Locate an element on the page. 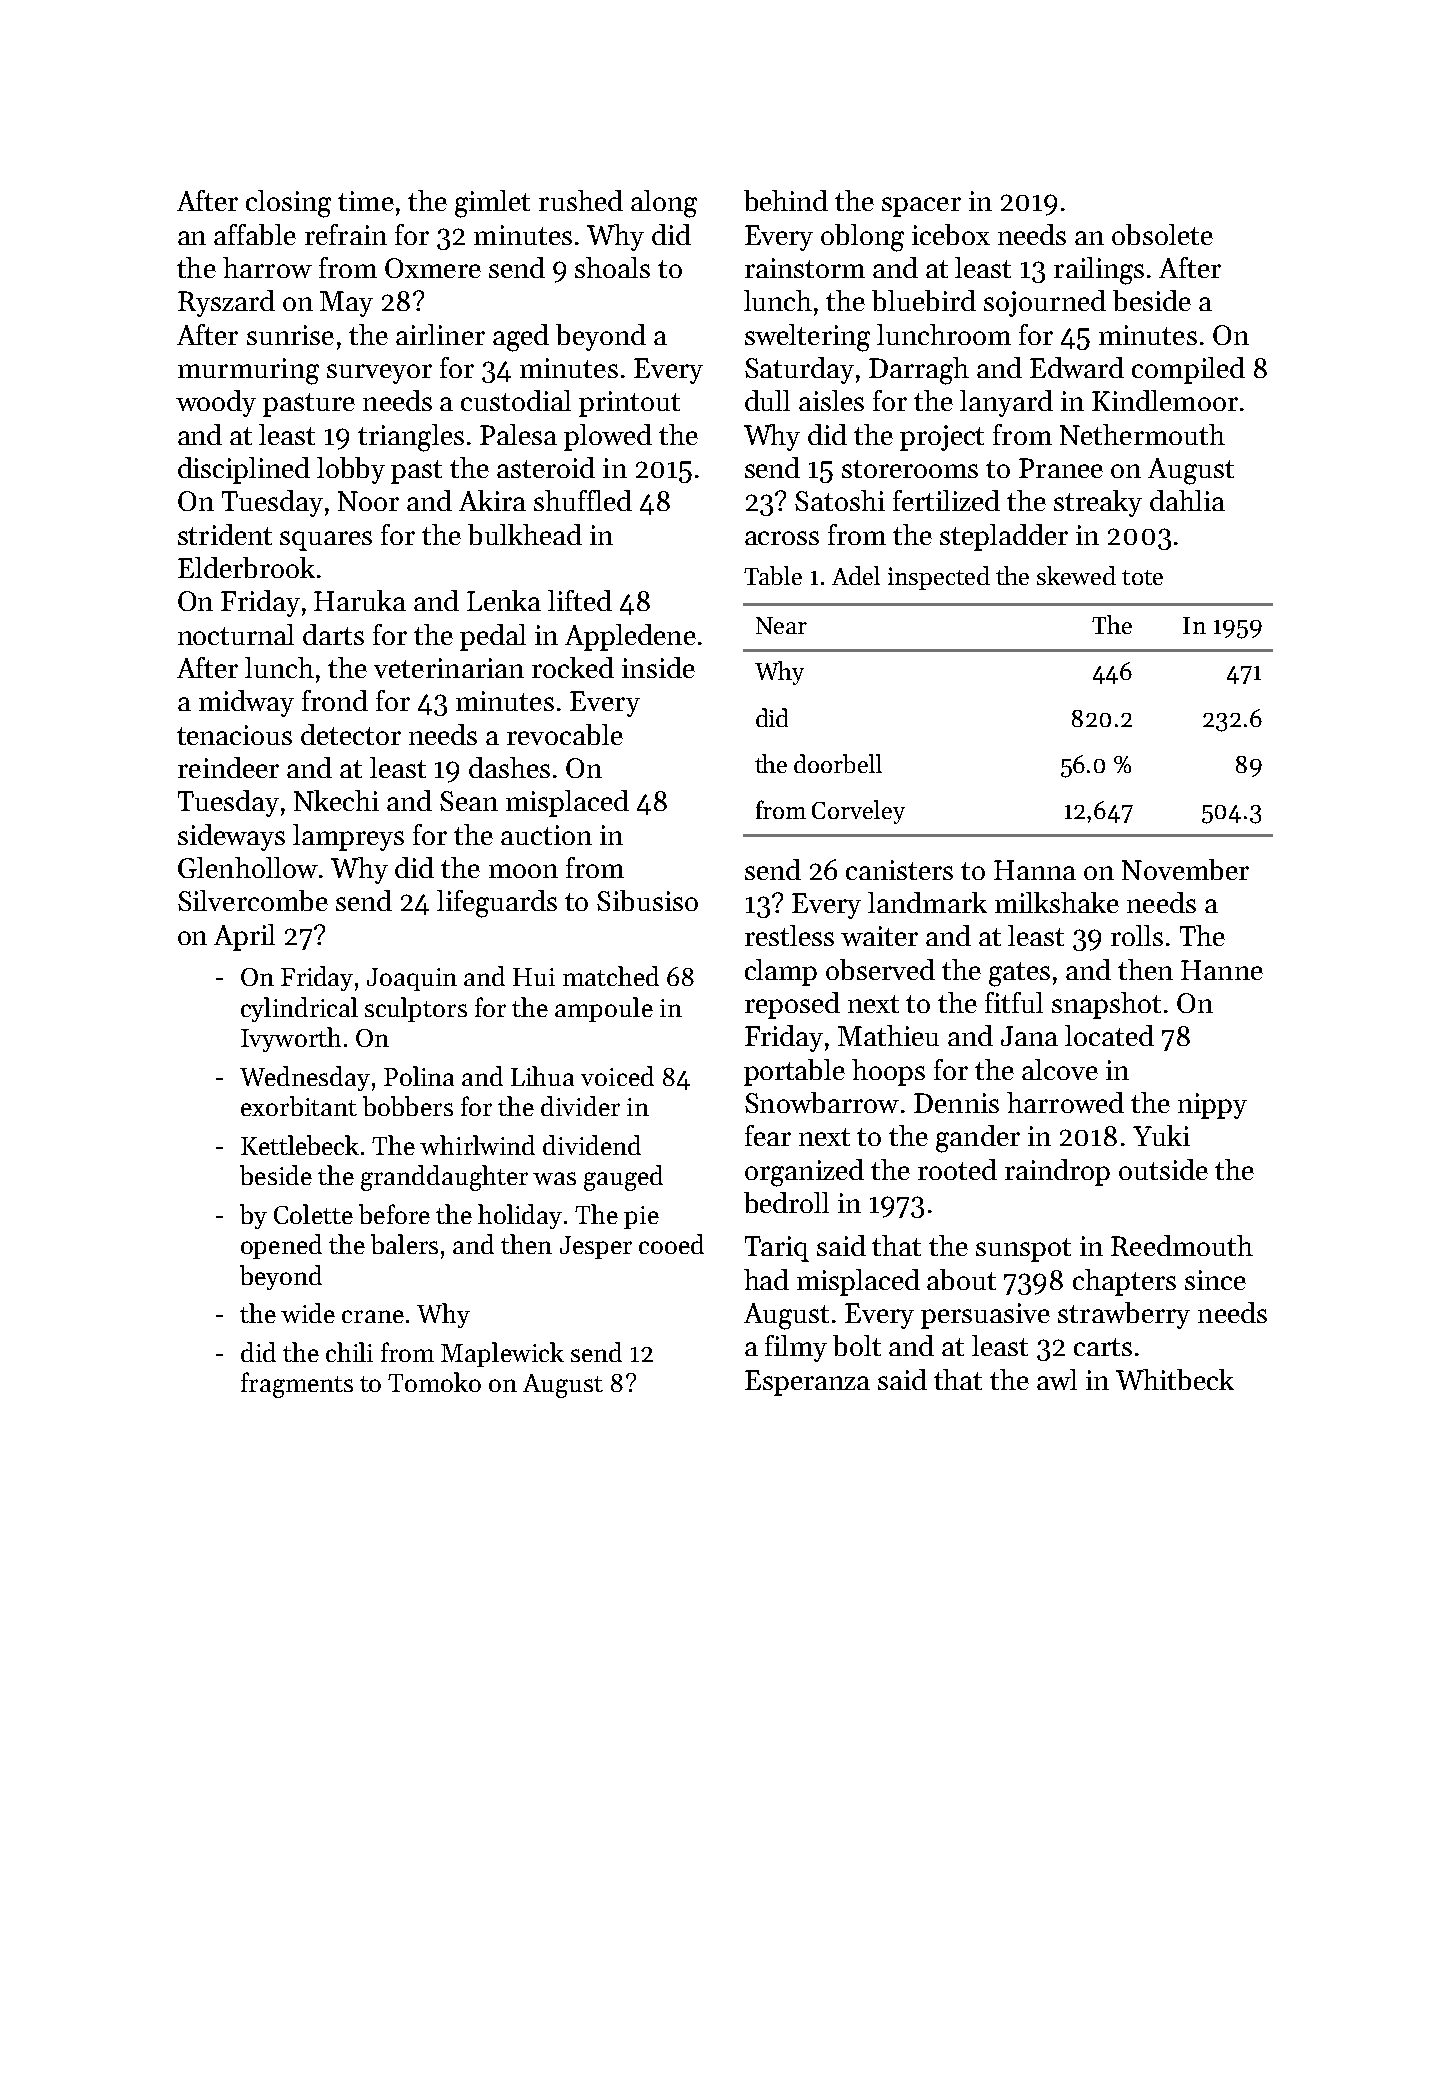 Image resolution: width=1450 pixels, height=2100 pixels. midway is located at coordinates (246, 703).
